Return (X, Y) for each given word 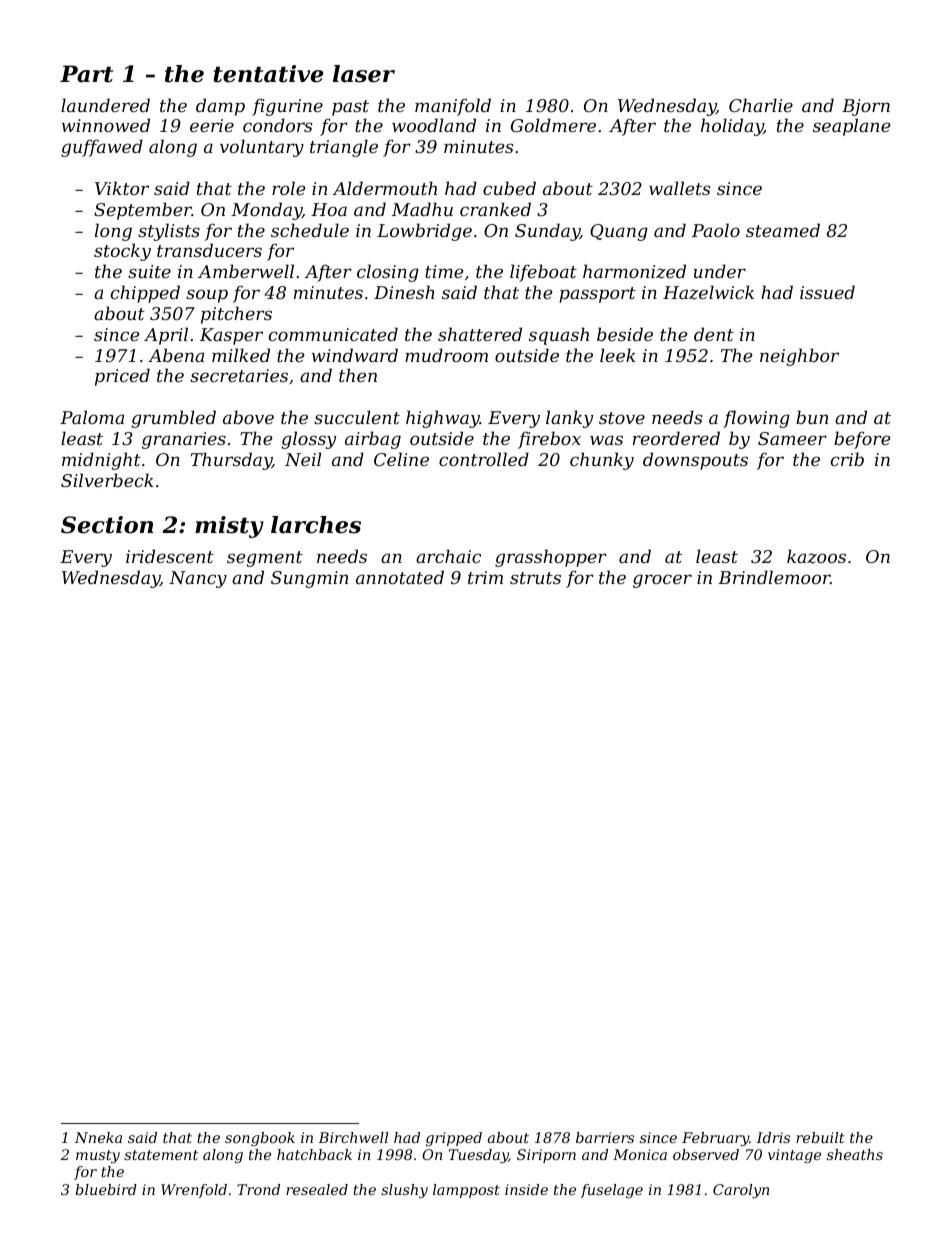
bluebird (106, 1189)
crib (847, 459)
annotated (400, 577)
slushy (404, 1191)
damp (220, 107)
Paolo (716, 230)
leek (617, 355)
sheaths (855, 1154)
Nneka (98, 1137)
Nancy (198, 579)
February (715, 1139)
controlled (484, 459)
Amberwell (246, 271)
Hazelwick (708, 292)
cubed (509, 188)
